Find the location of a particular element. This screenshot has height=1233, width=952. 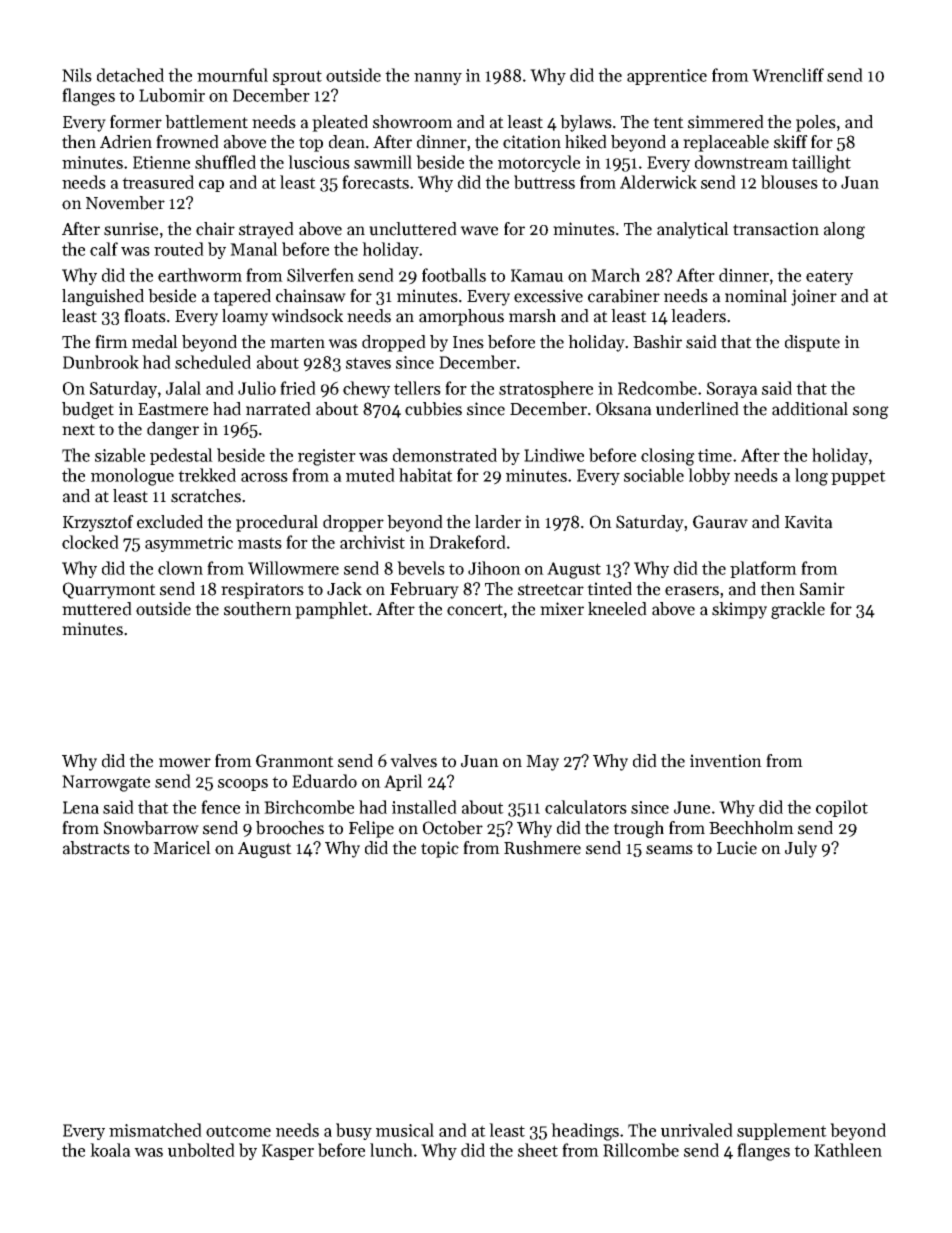

nanny is located at coordinates (438, 79).
